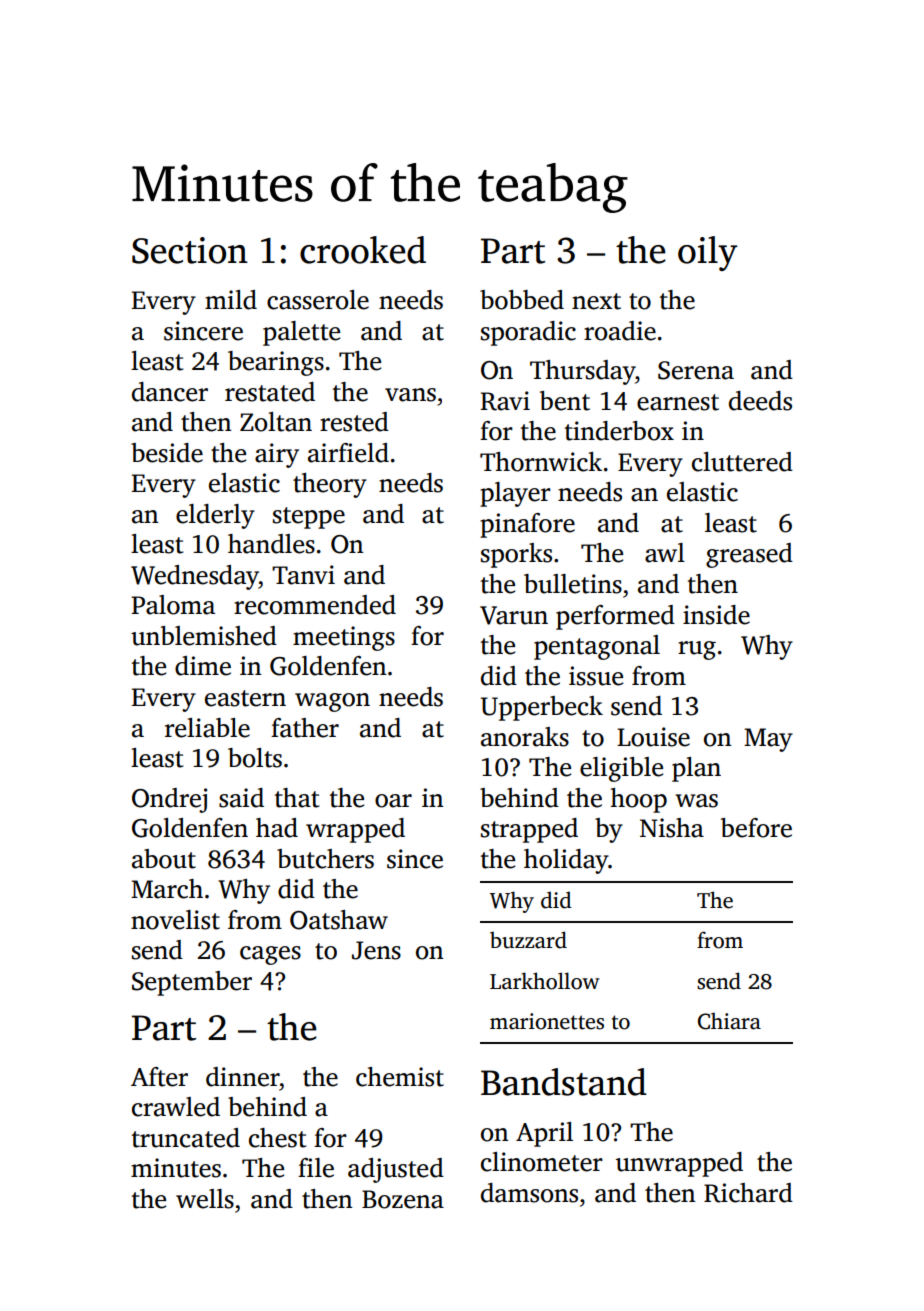 Image resolution: width=924 pixels, height=1311 pixels. What do you see at coordinates (205, 1199) in the document?
I see `wells` at bounding box center [205, 1199].
